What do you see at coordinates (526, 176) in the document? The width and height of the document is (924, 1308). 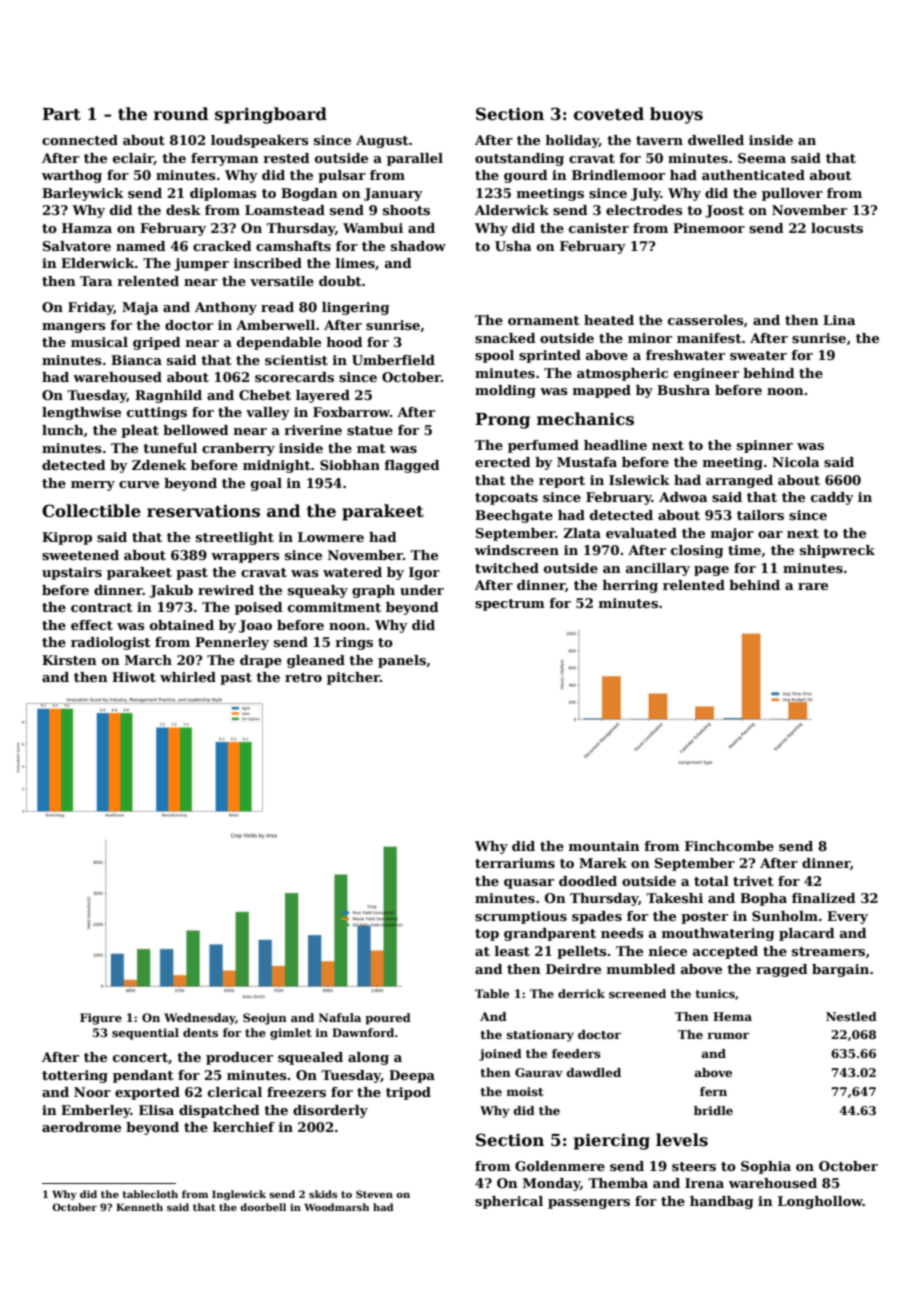 I see `gourd` at bounding box center [526, 176].
